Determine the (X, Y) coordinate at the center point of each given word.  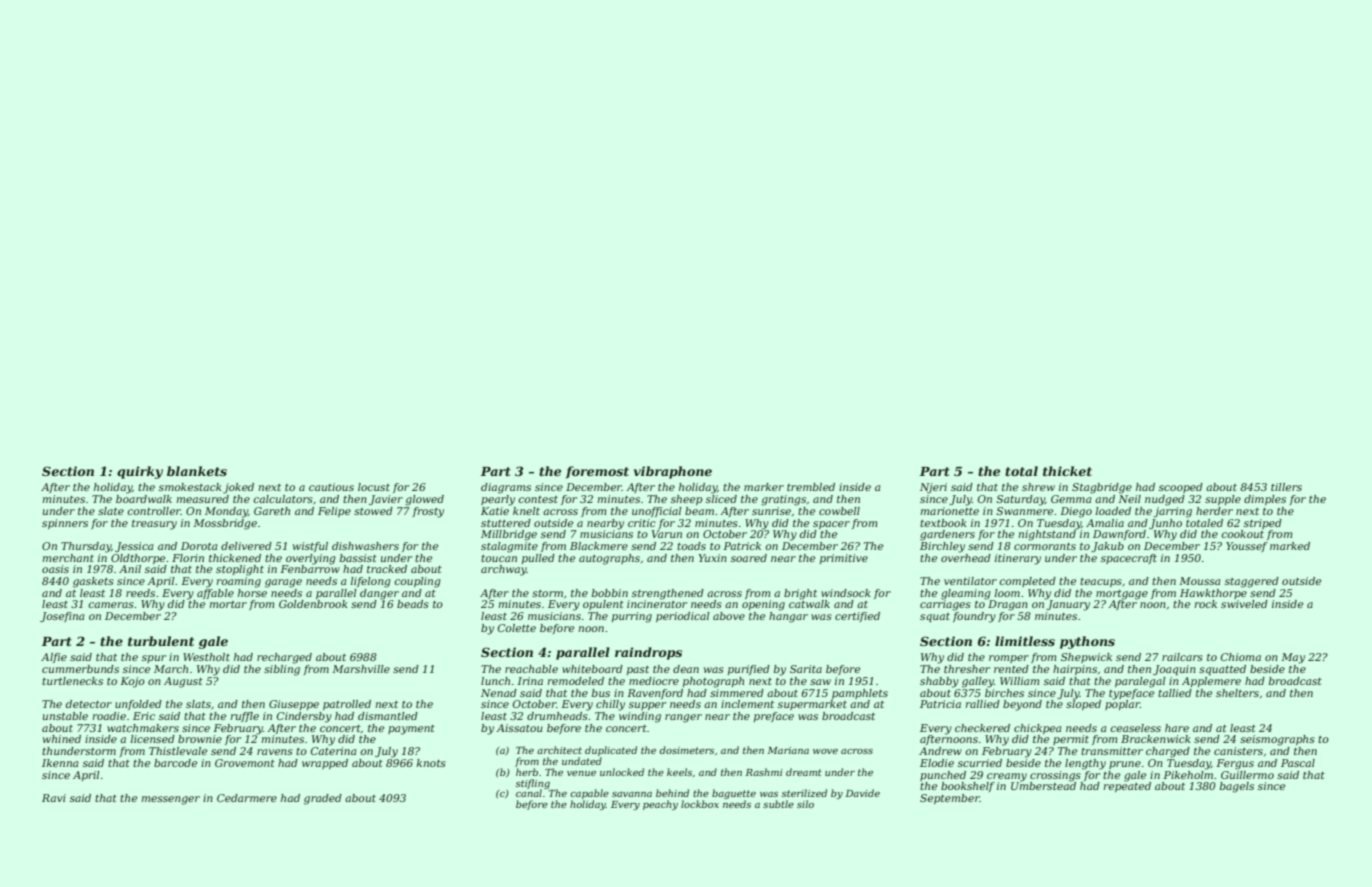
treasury (154, 525)
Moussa (1199, 581)
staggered (1252, 582)
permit (1071, 740)
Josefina (62, 617)
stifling (533, 784)
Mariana (788, 750)
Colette (517, 628)
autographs (609, 559)
